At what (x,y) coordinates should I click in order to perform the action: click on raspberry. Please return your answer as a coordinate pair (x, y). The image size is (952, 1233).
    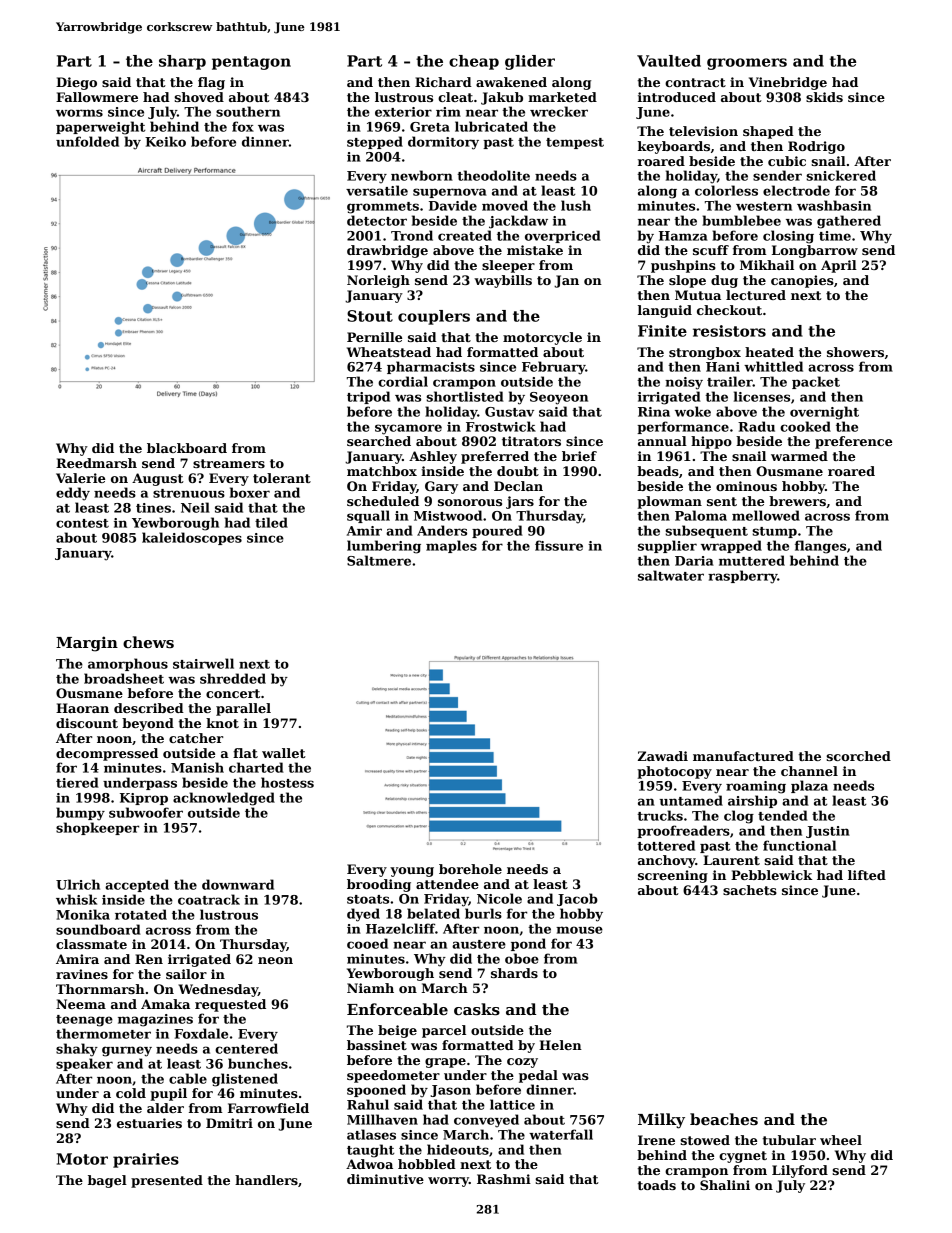
    Looking at the image, I should click on (743, 577).
